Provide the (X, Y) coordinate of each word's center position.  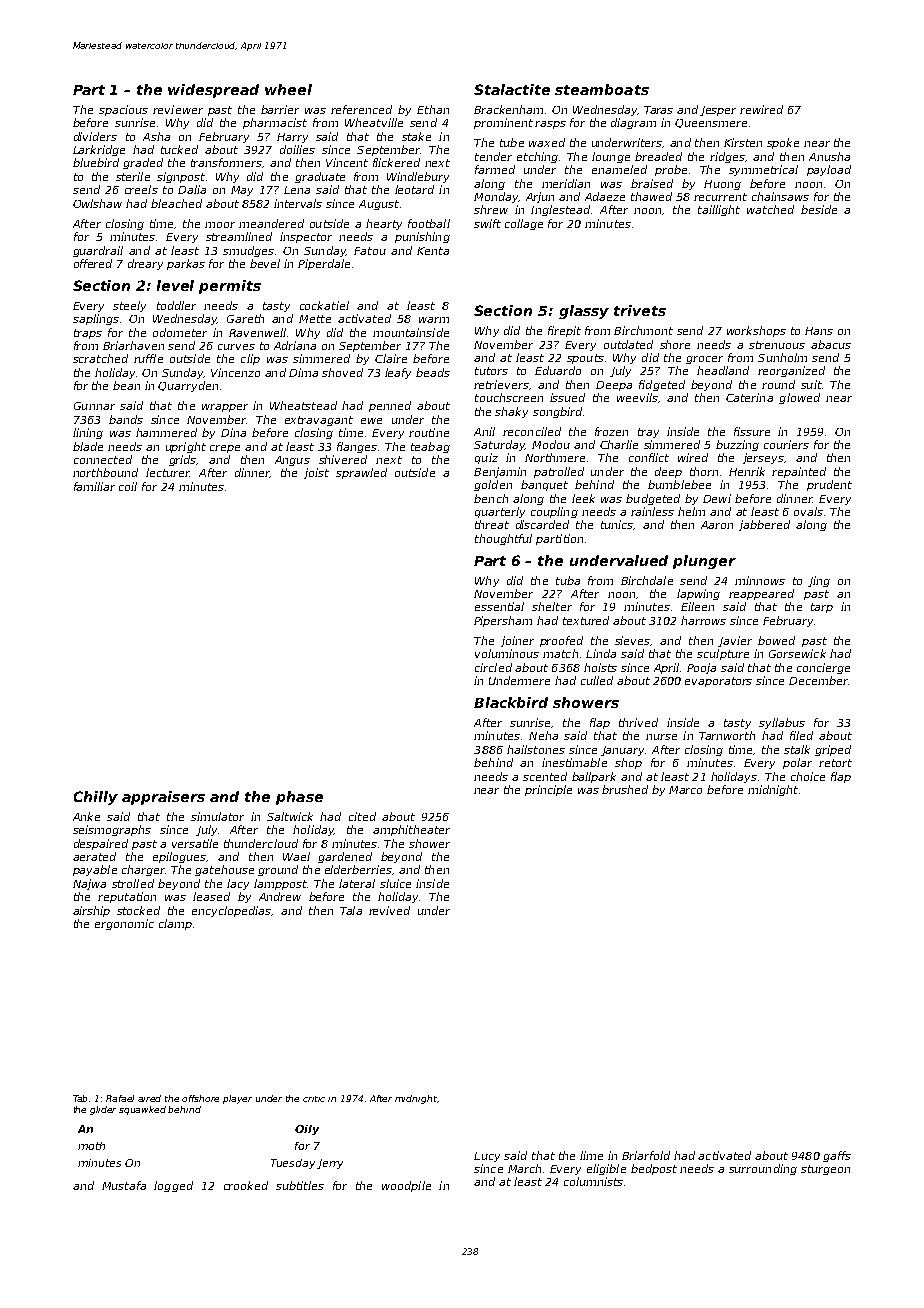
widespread (213, 91)
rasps (550, 125)
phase (299, 798)
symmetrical (763, 170)
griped (833, 750)
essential (499, 606)
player (237, 1099)
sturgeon (825, 1170)
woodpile (406, 1186)
